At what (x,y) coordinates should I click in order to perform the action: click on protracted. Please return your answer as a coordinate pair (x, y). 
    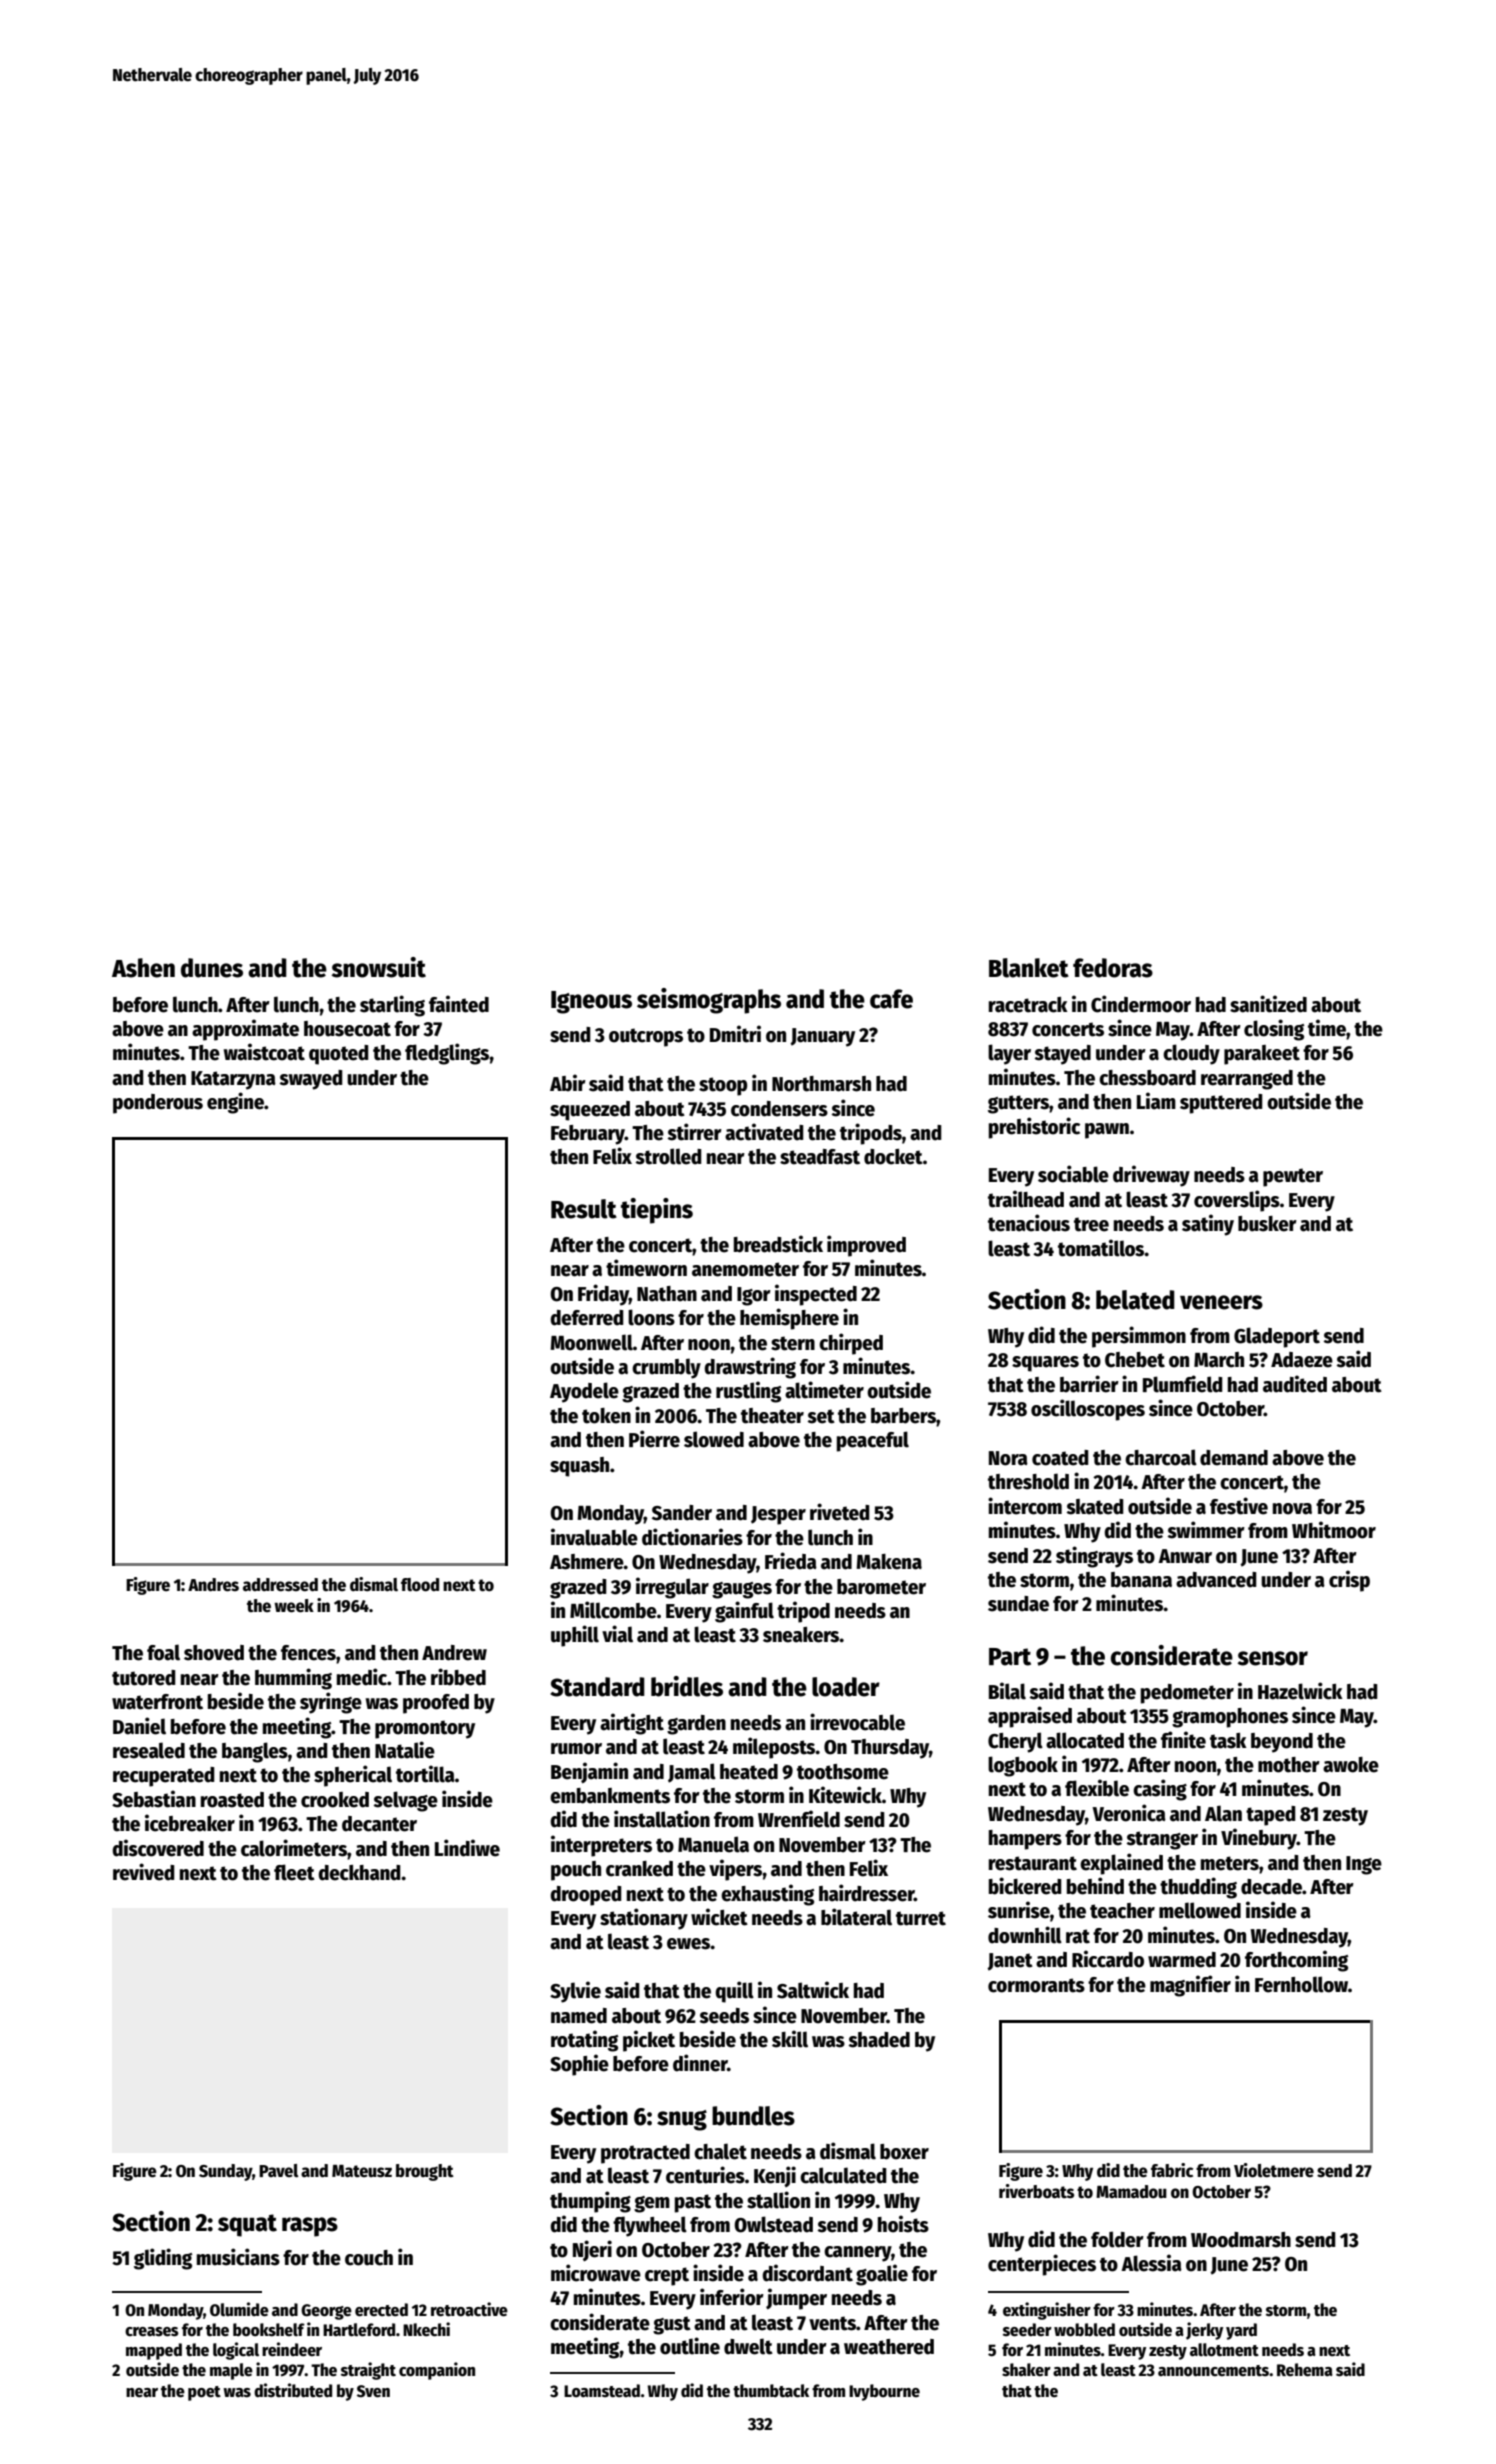
    Looking at the image, I should click on (645, 2154).
